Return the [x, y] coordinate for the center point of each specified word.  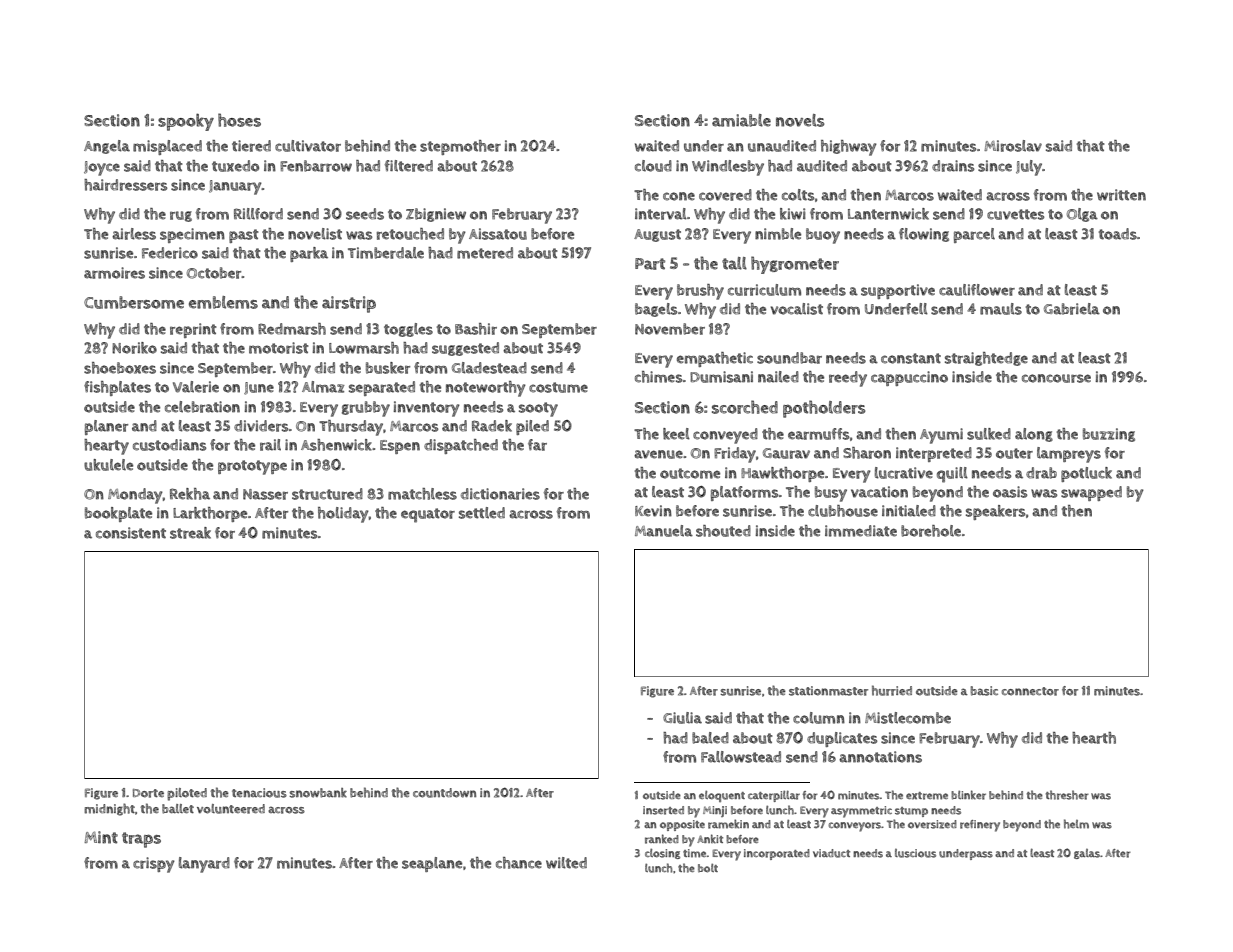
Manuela [664, 531]
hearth [1094, 738]
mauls [1001, 309]
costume [558, 387]
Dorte [148, 793]
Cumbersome [134, 302]
